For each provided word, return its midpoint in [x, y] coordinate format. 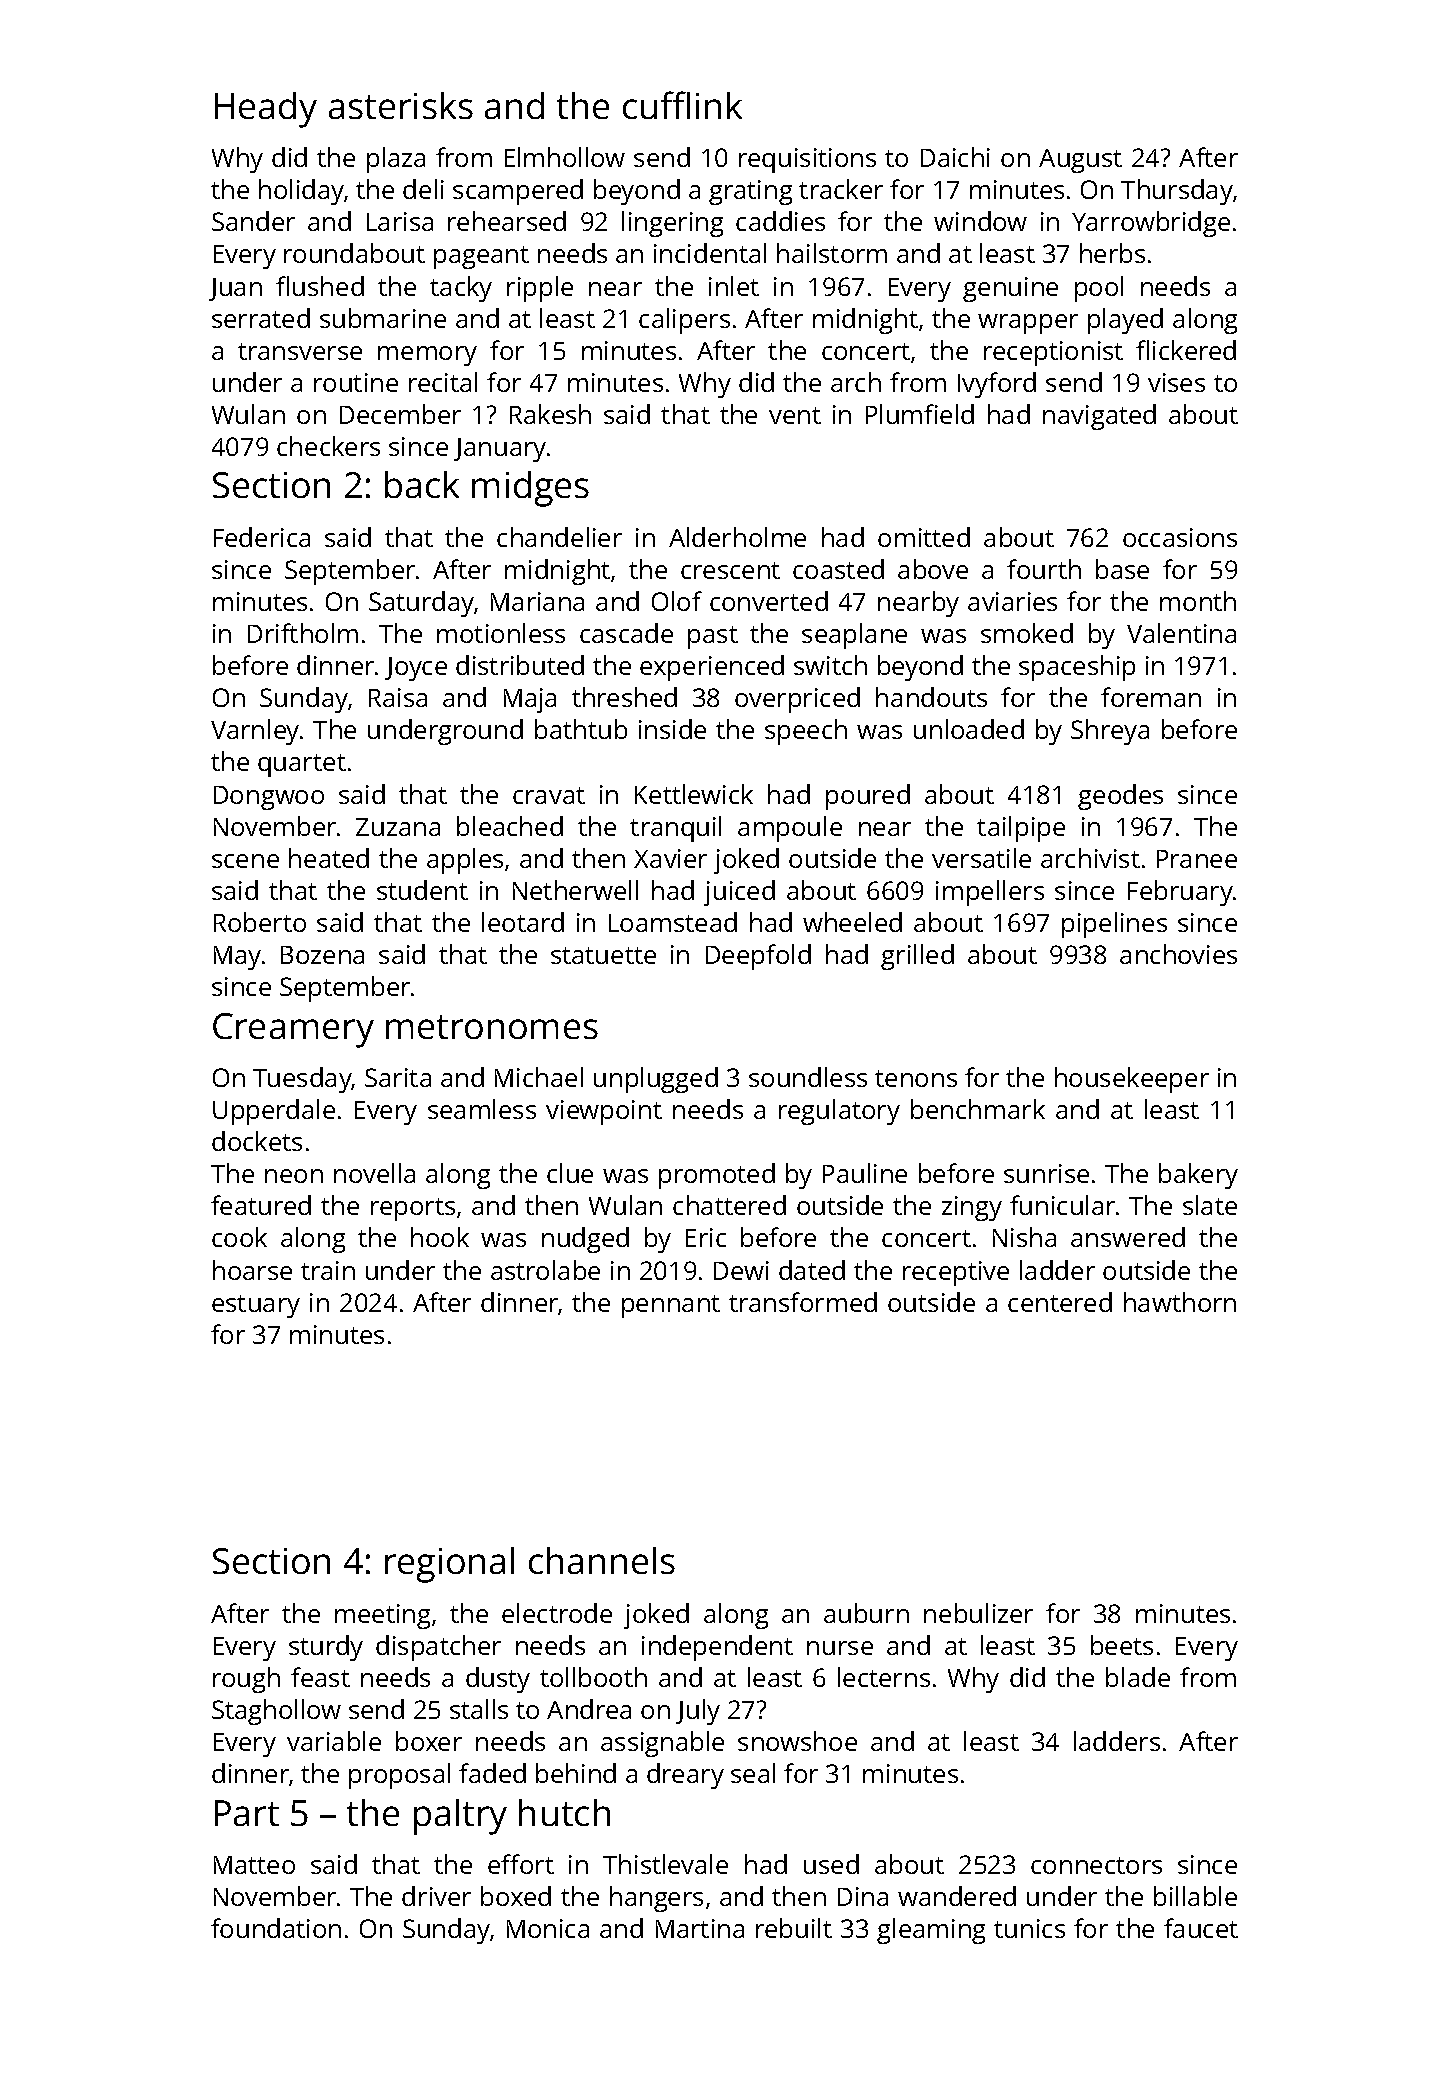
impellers [990, 893]
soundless [808, 1077]
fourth [1044, 569]
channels [602, 1560]
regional [449, 1565]
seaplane [854, 636]
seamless [482, 1109]
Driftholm [303, 633]
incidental [710, 253]
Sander [253, 221]
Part [247, 1813]
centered [1060, 1302]
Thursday [1177, 192]
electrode [557, 1613]
